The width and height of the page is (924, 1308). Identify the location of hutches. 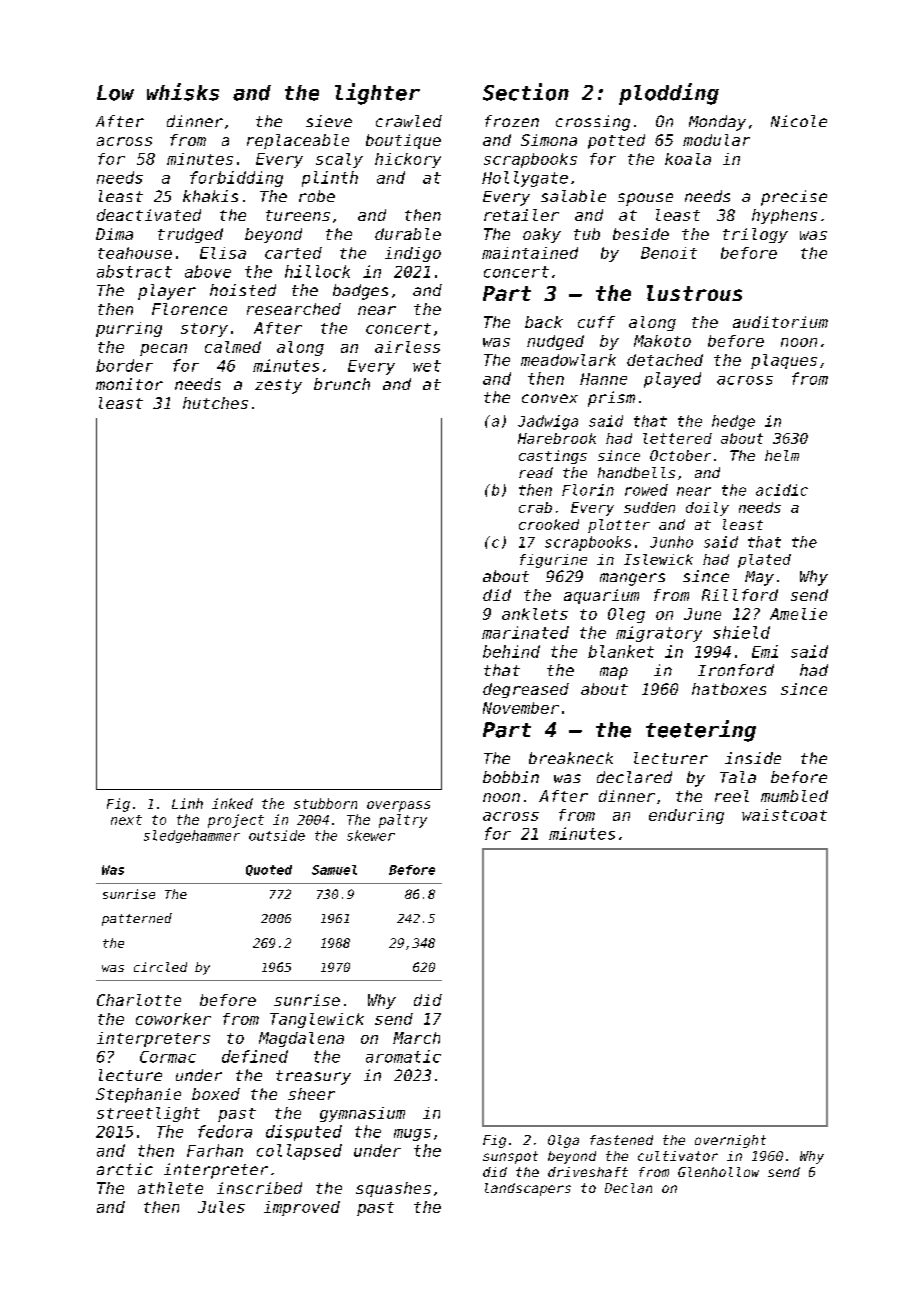
(215, 403).
